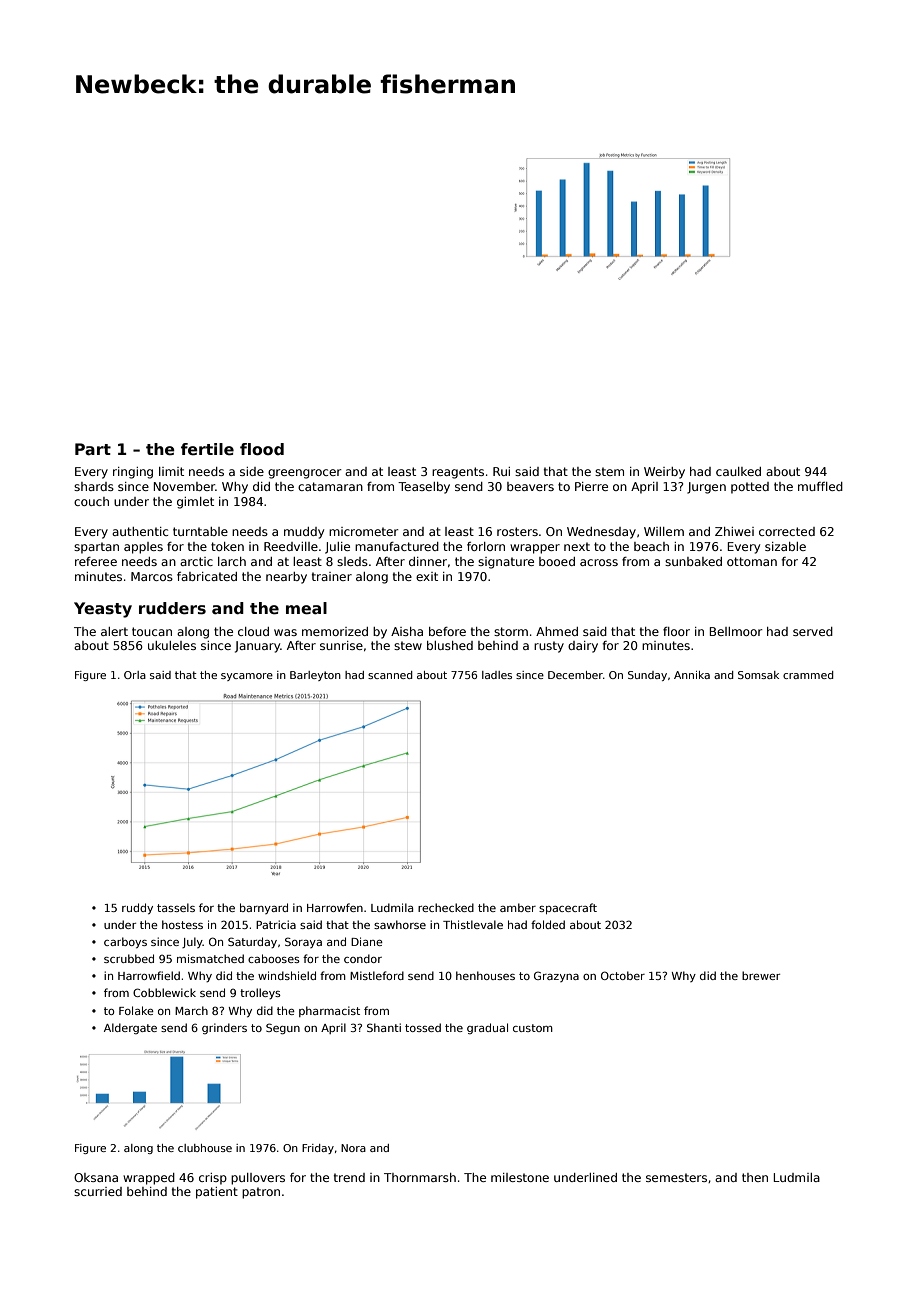  What do you see at coordinates (761, 975) in the screenshot?
I see `brewer` at bounding box center [761, 975].
